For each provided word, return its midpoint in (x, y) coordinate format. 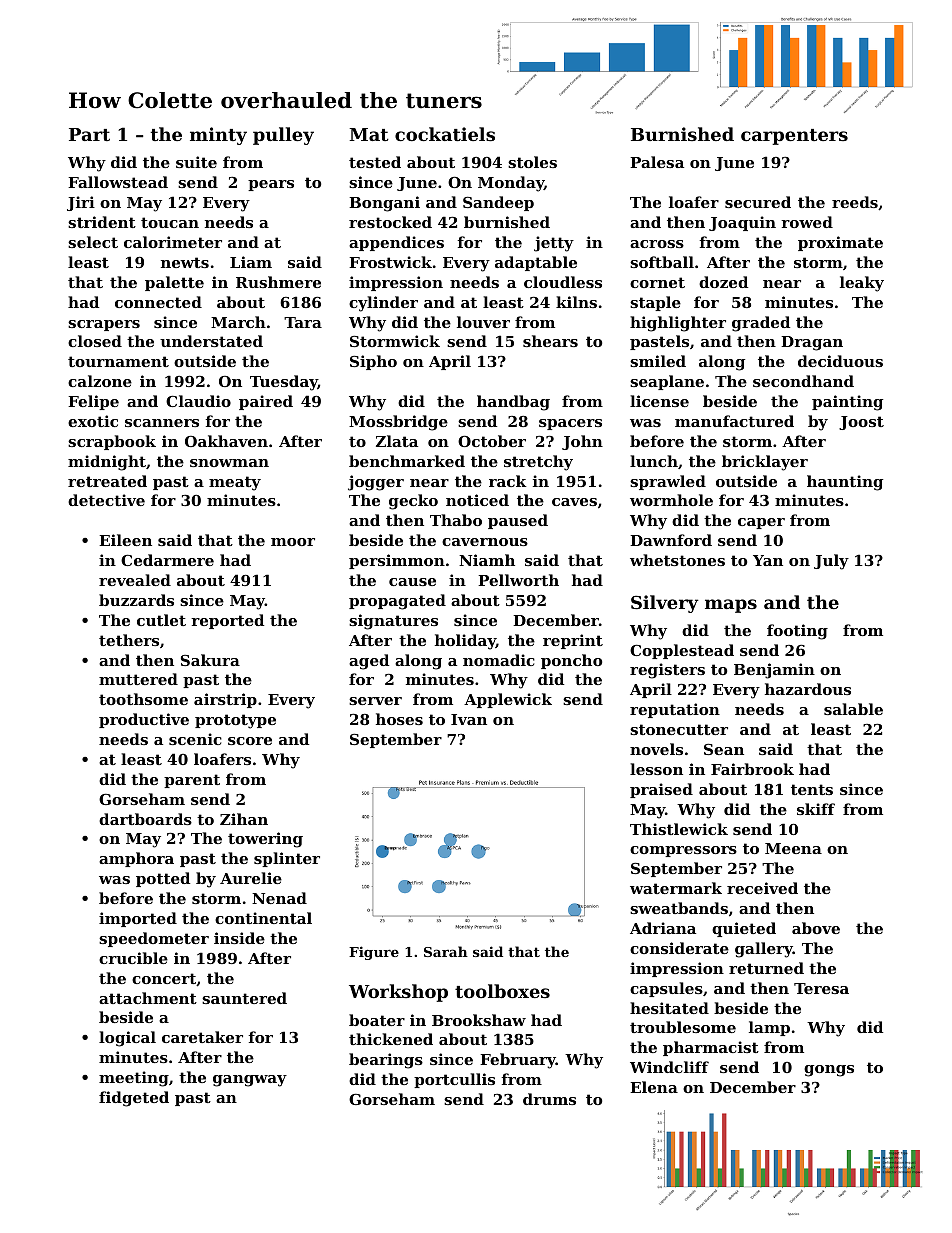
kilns (576, 302)
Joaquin (742, 223)
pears (271, 185)
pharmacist (711, 1048)
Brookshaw (479, 1020)
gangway (250, 1081)
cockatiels (445, 134)
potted (163, 879)
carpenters (794, 137)
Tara (303, 322)
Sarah (446, 951)
